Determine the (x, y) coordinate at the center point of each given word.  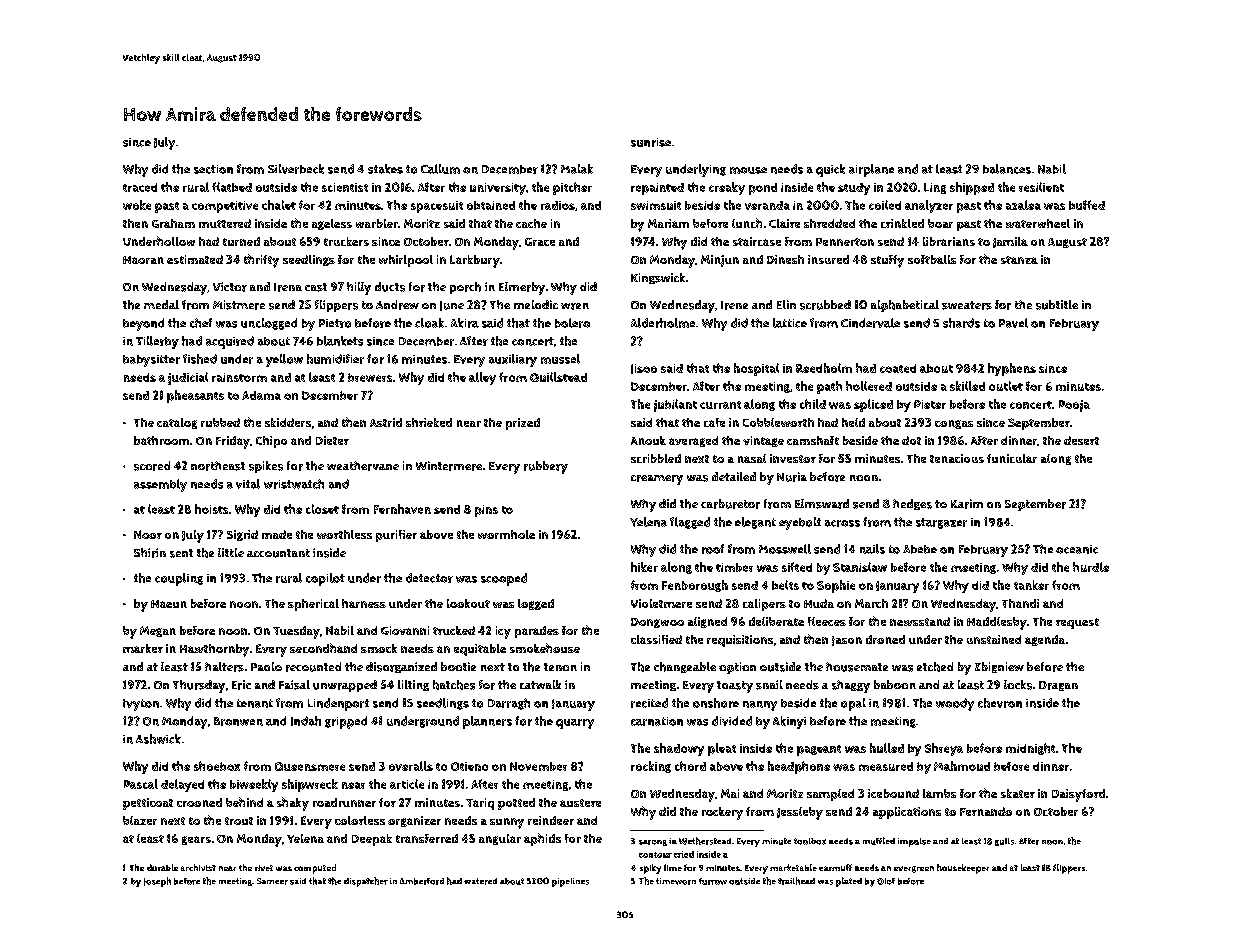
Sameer (272, 881)
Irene (734, 305)
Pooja (1074, 406)
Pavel (1013, 323)
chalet (279, 205)
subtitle (1057, 305)
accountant (278, 553)
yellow (284, 360)
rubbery (546, 467)
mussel (560, 359)
